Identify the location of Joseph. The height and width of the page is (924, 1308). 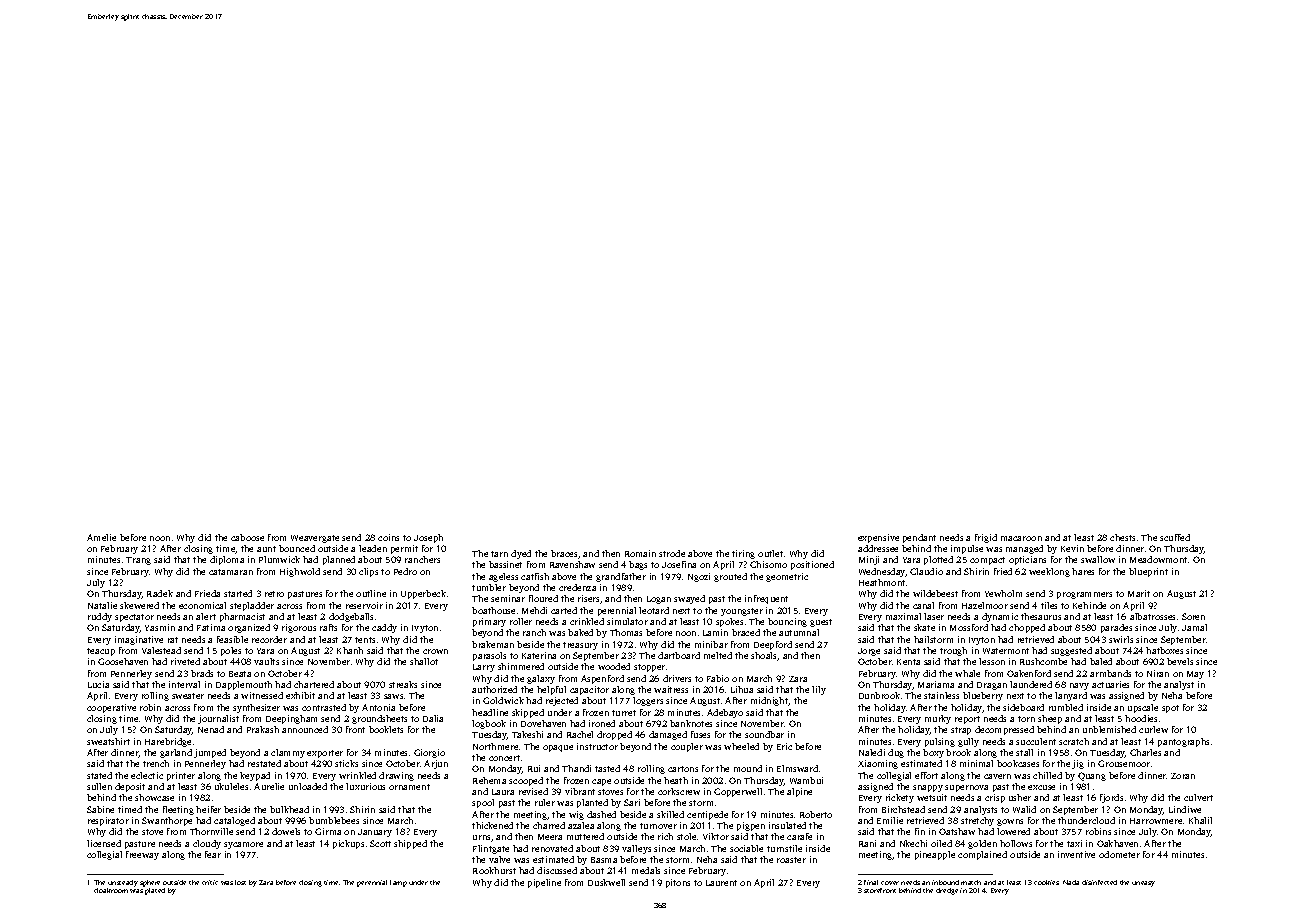
(428, 538).
